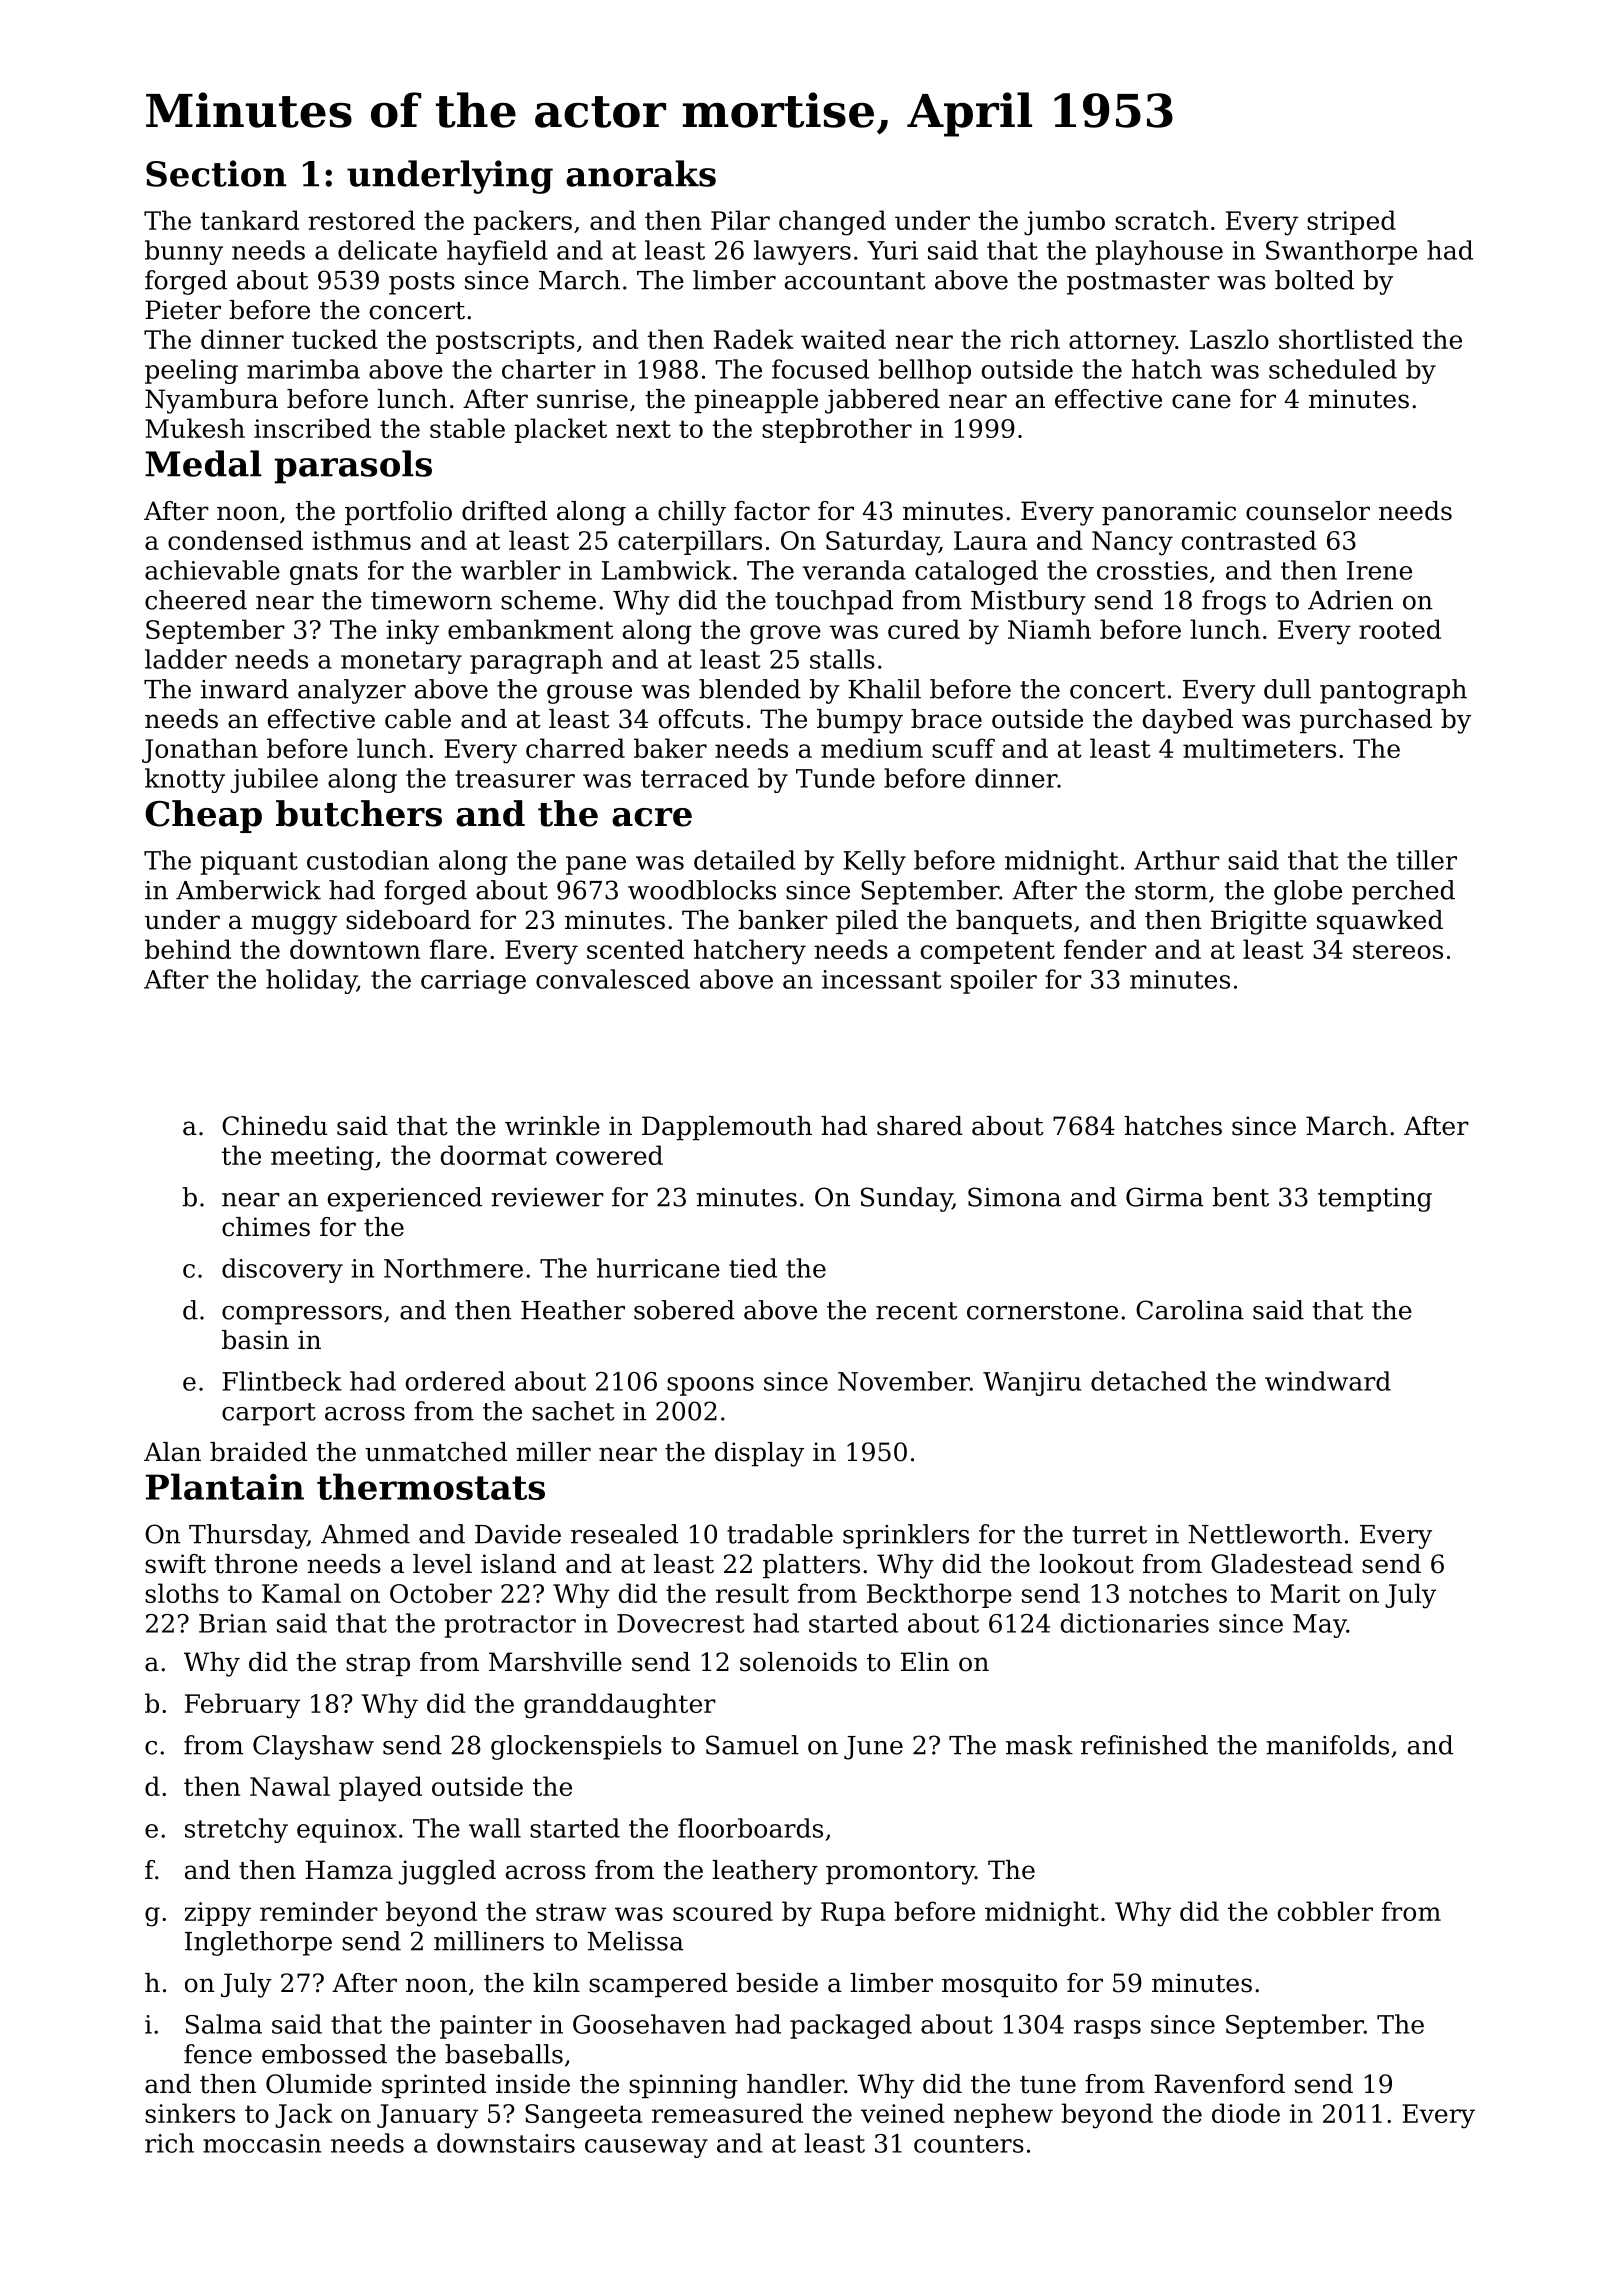 The width and height of the screenshot is (1620, 2292). I want to click on next, so click(643, 429).
